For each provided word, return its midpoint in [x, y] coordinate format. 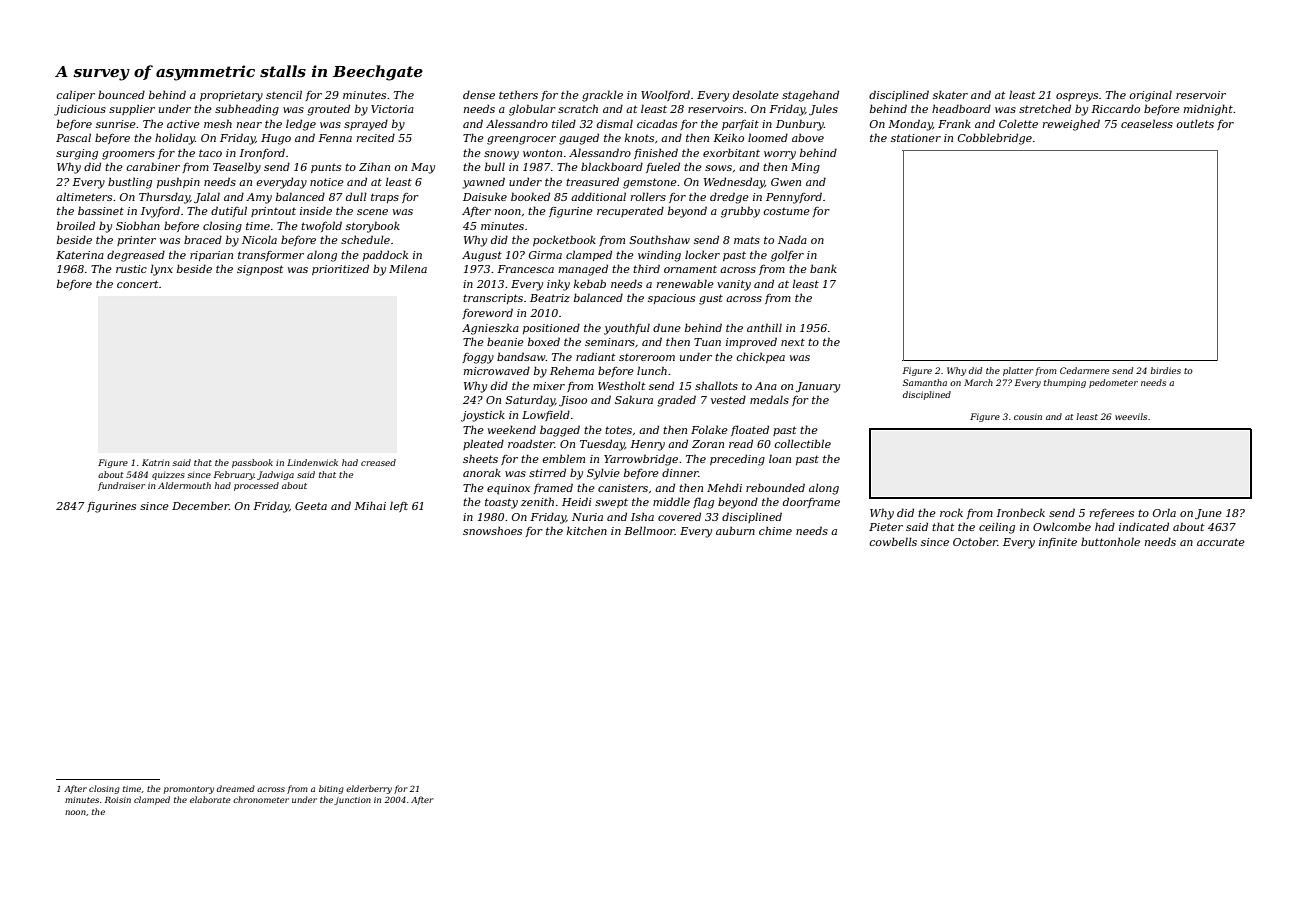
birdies [1165, 370]
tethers [518, 94]
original [1150, 96]
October [975, 541]
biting [331, 789]
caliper [75, 96]
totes [618, 430]
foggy [478, 358]
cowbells [893, 541]
